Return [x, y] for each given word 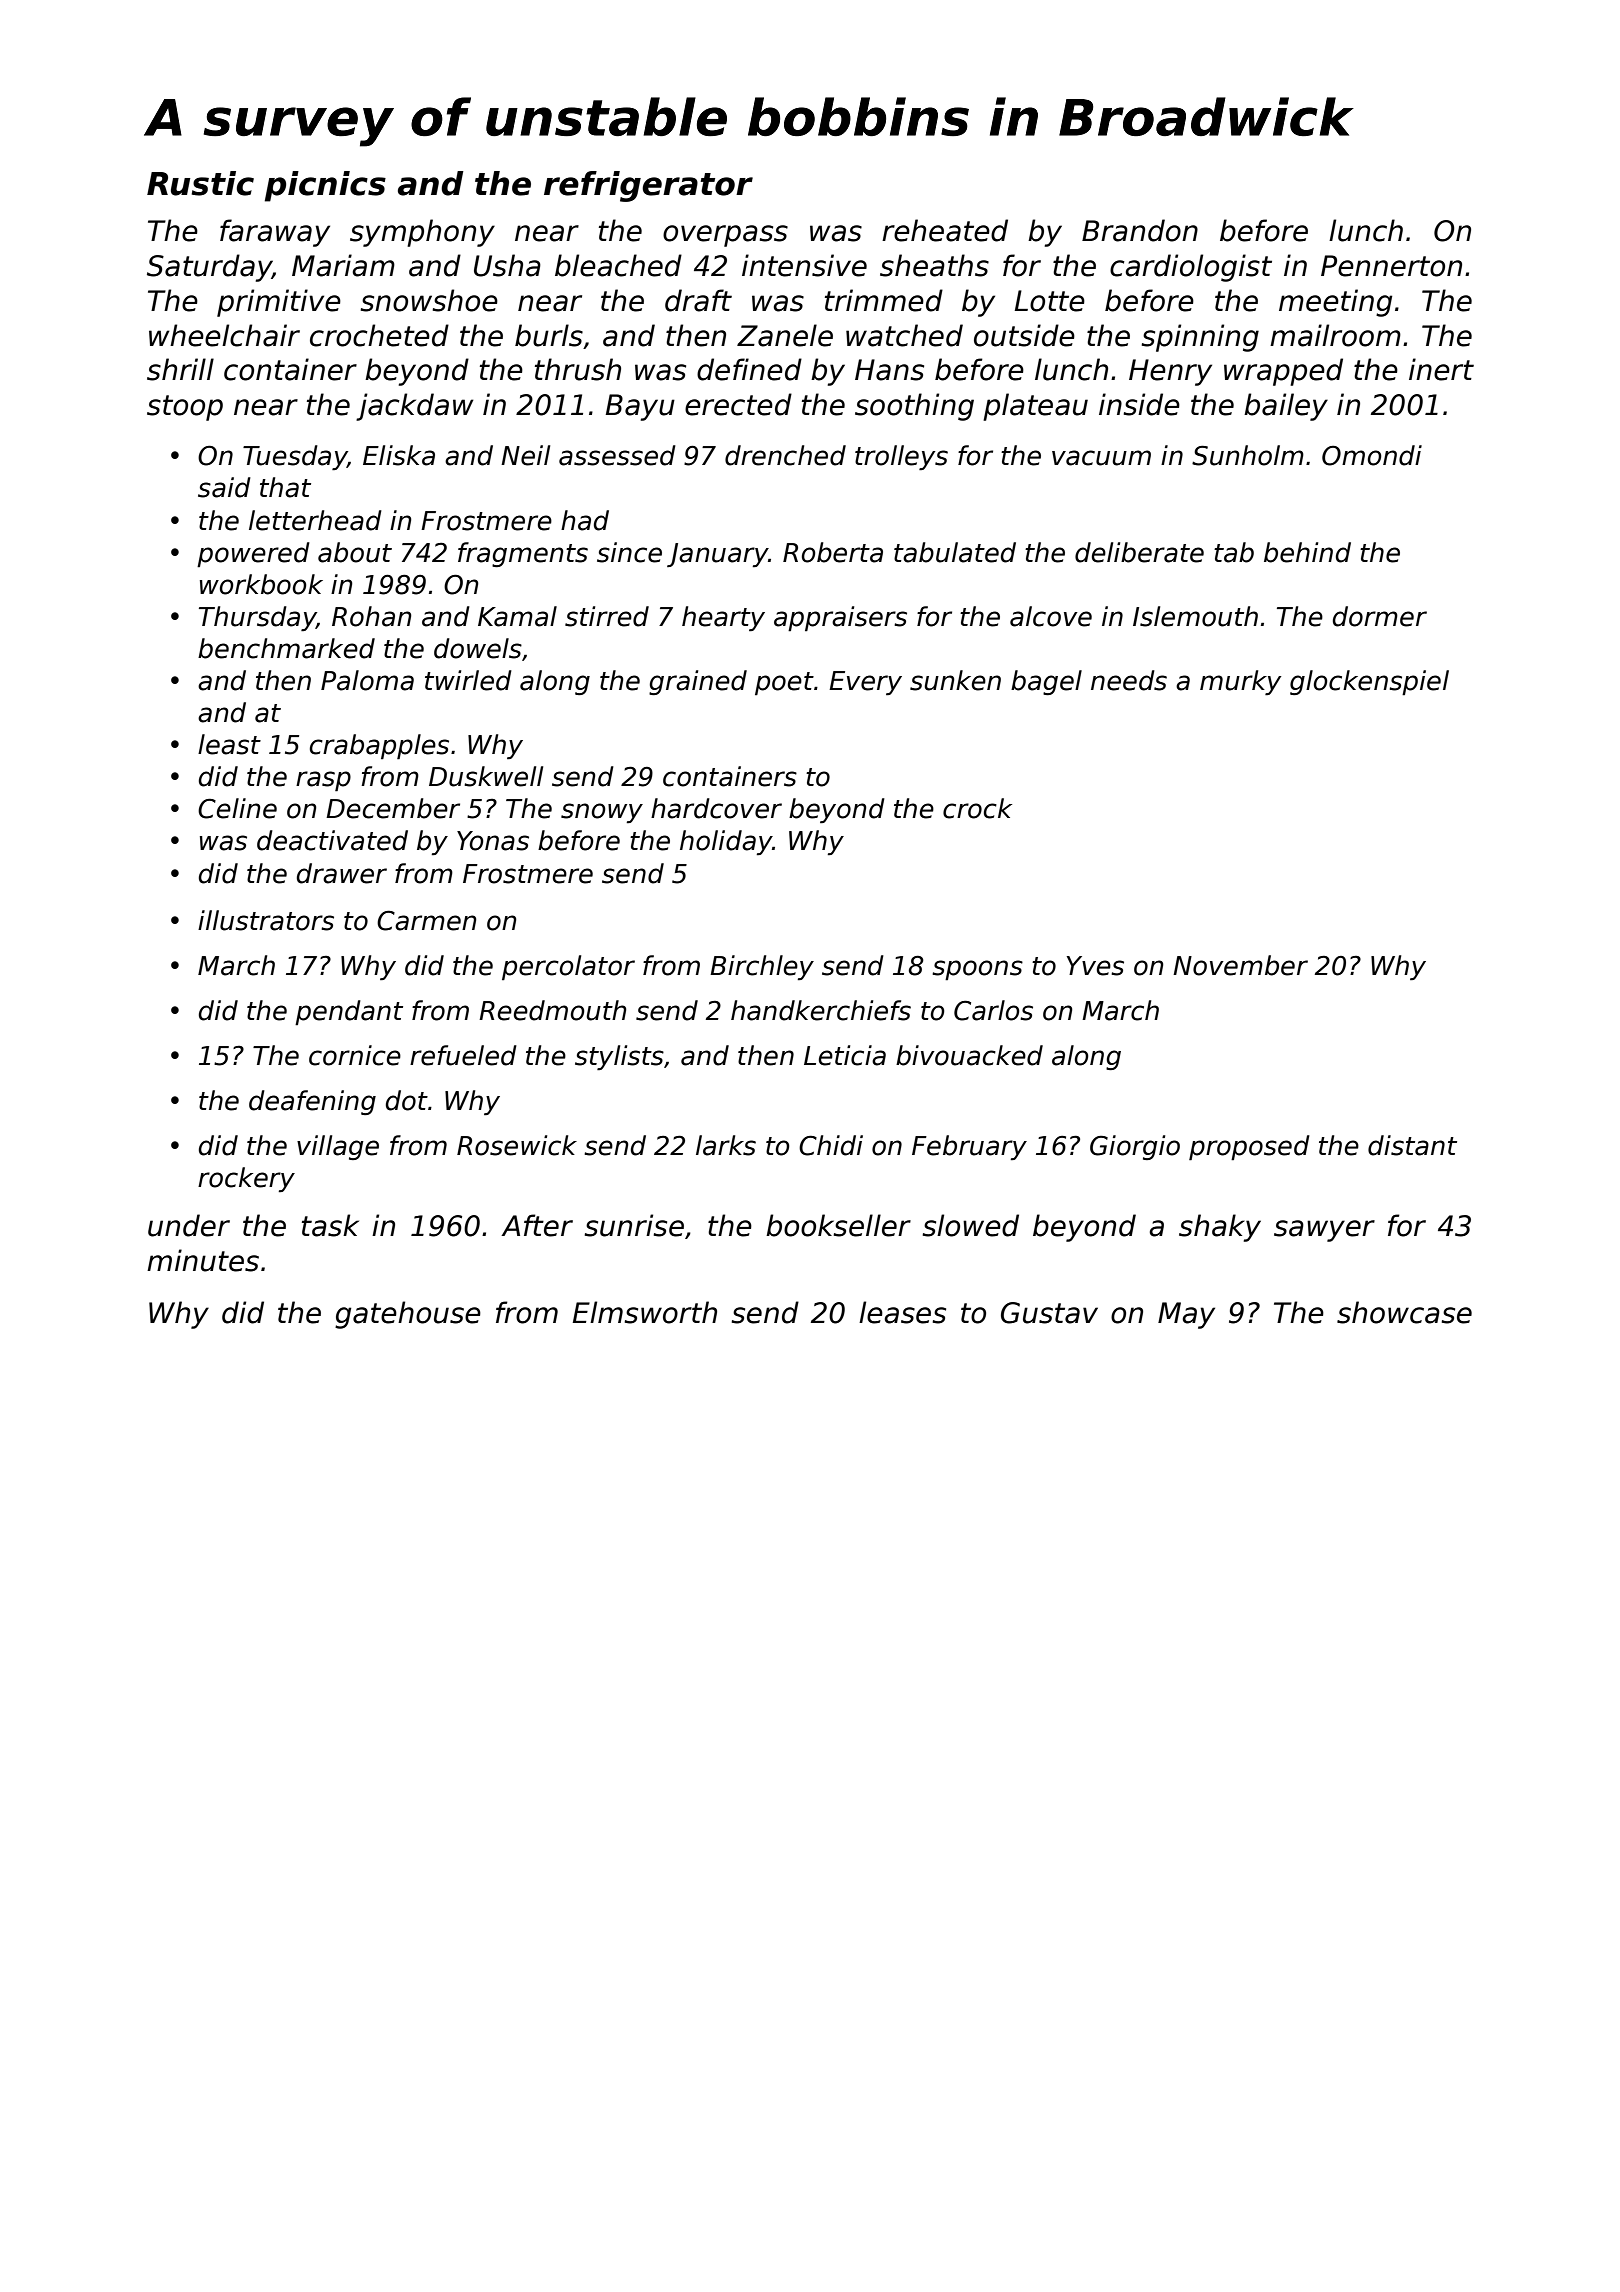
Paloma [367, 680]
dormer [1380, 616]
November [1240, 965]
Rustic [200, 183]
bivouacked [969, 1055]
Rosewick [517, 1145]
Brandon [1140, 230]
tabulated [955, 552]
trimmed [884, 300]
